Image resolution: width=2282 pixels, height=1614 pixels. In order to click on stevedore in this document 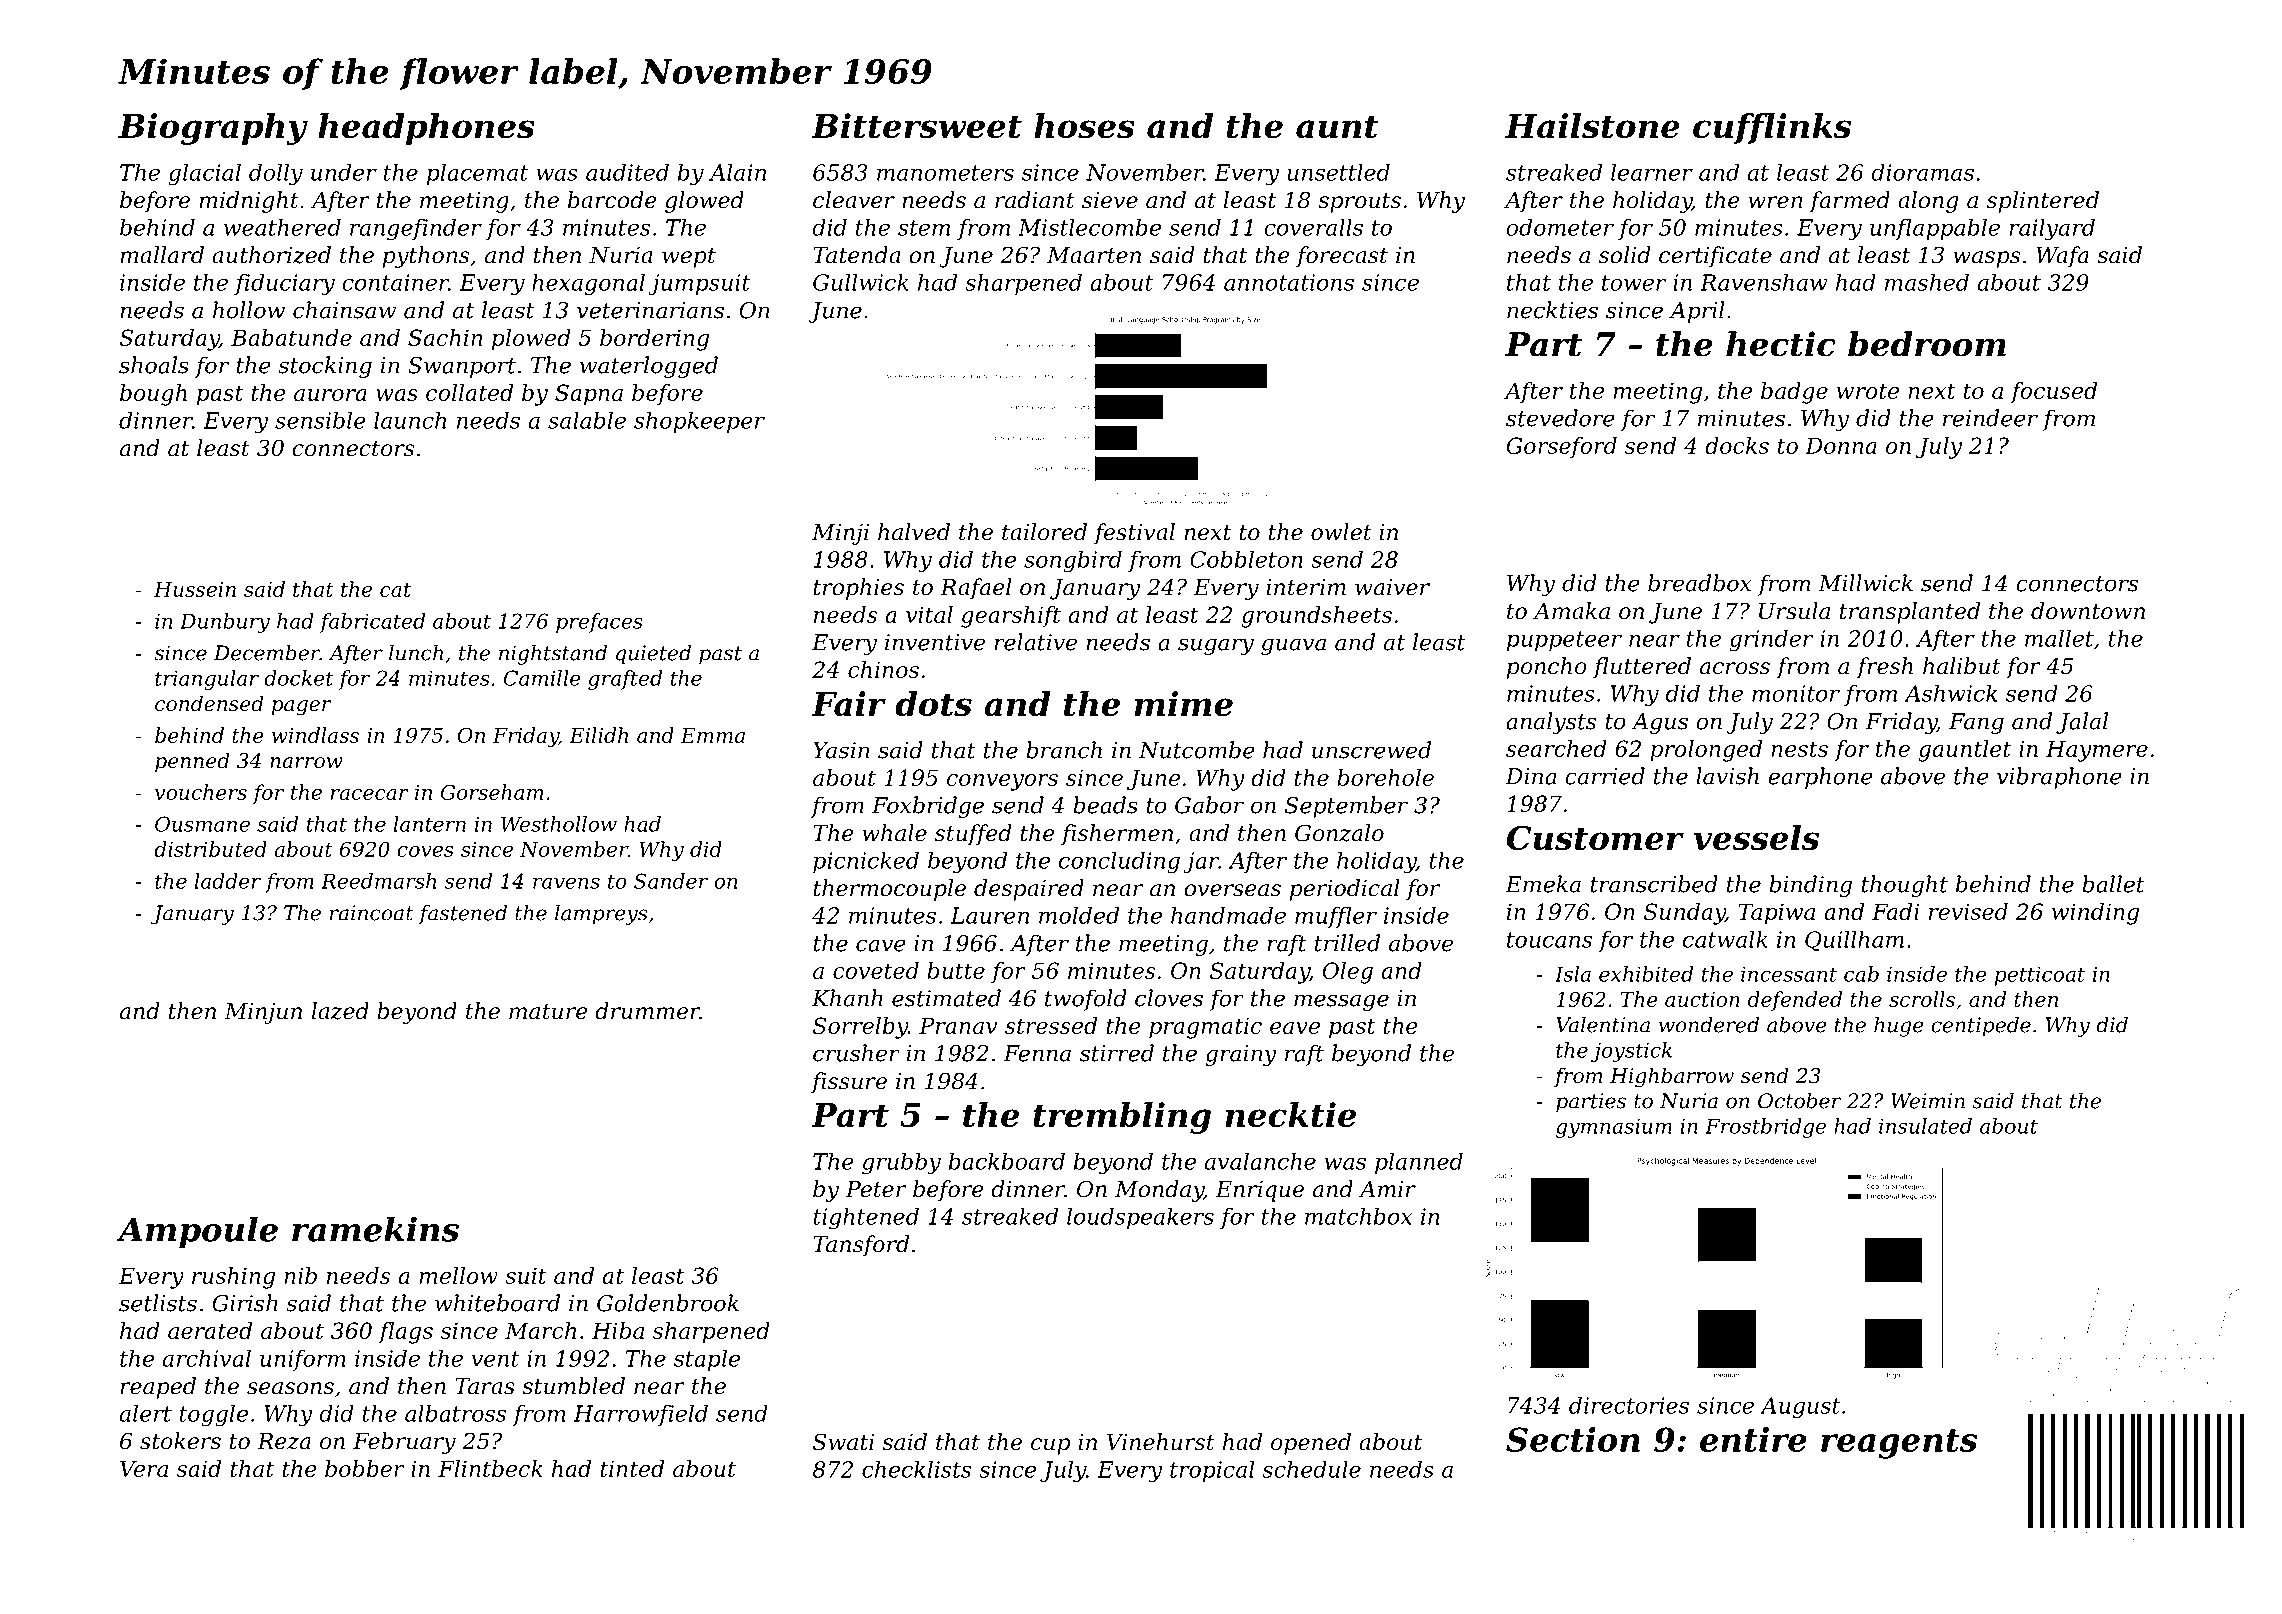, I will do `click(1560, 418)`.
